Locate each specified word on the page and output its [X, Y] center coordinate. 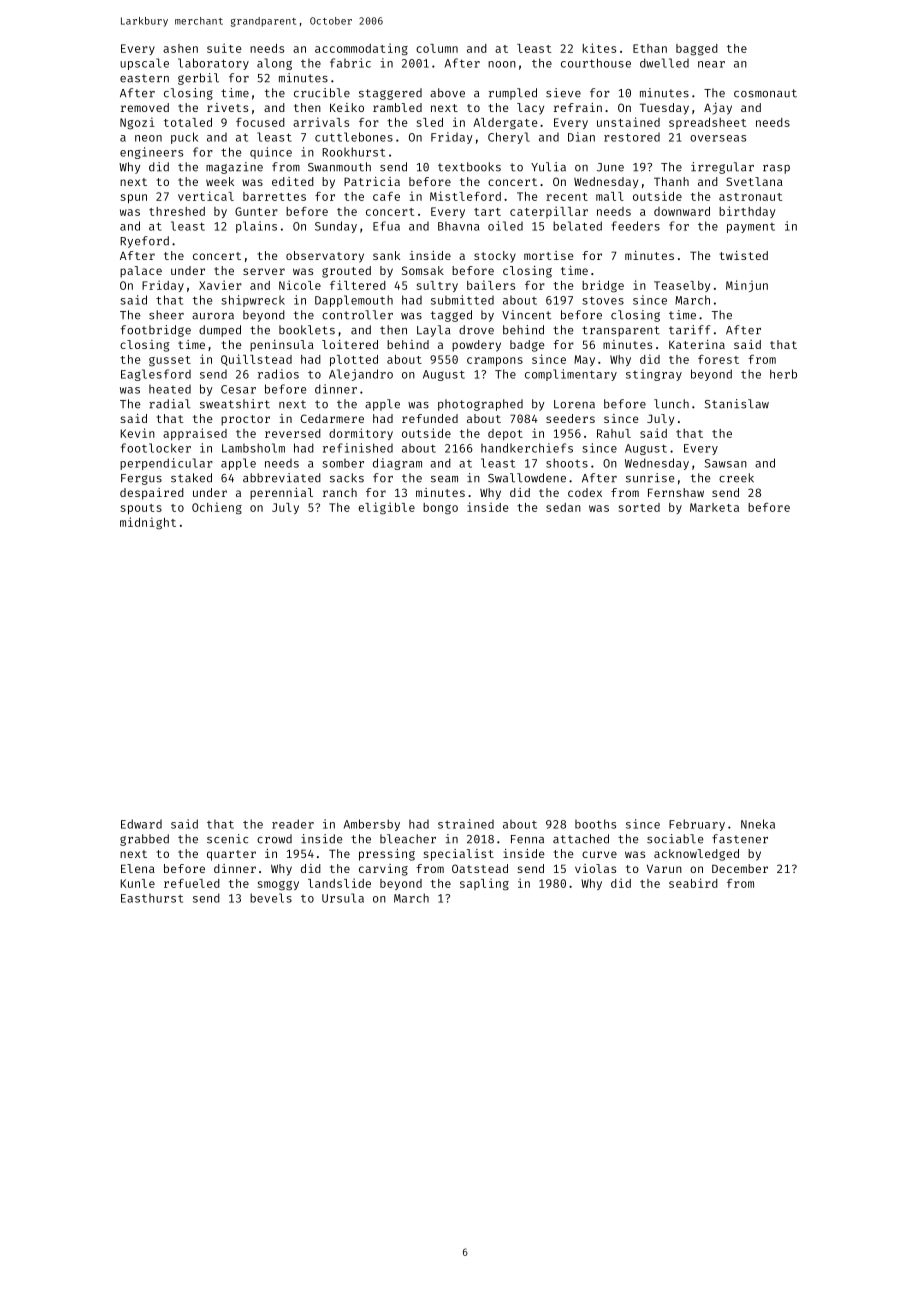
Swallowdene [527, 478]
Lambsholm [253, 448]
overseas [718, 138]
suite [224, 48]
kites [599, 48]
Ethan [650, 48]
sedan [563, 507]
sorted [639, 507]
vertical [206, 196]
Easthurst [152, 898]
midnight [148, 523]
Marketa [714, 507]
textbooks [469, 167]
